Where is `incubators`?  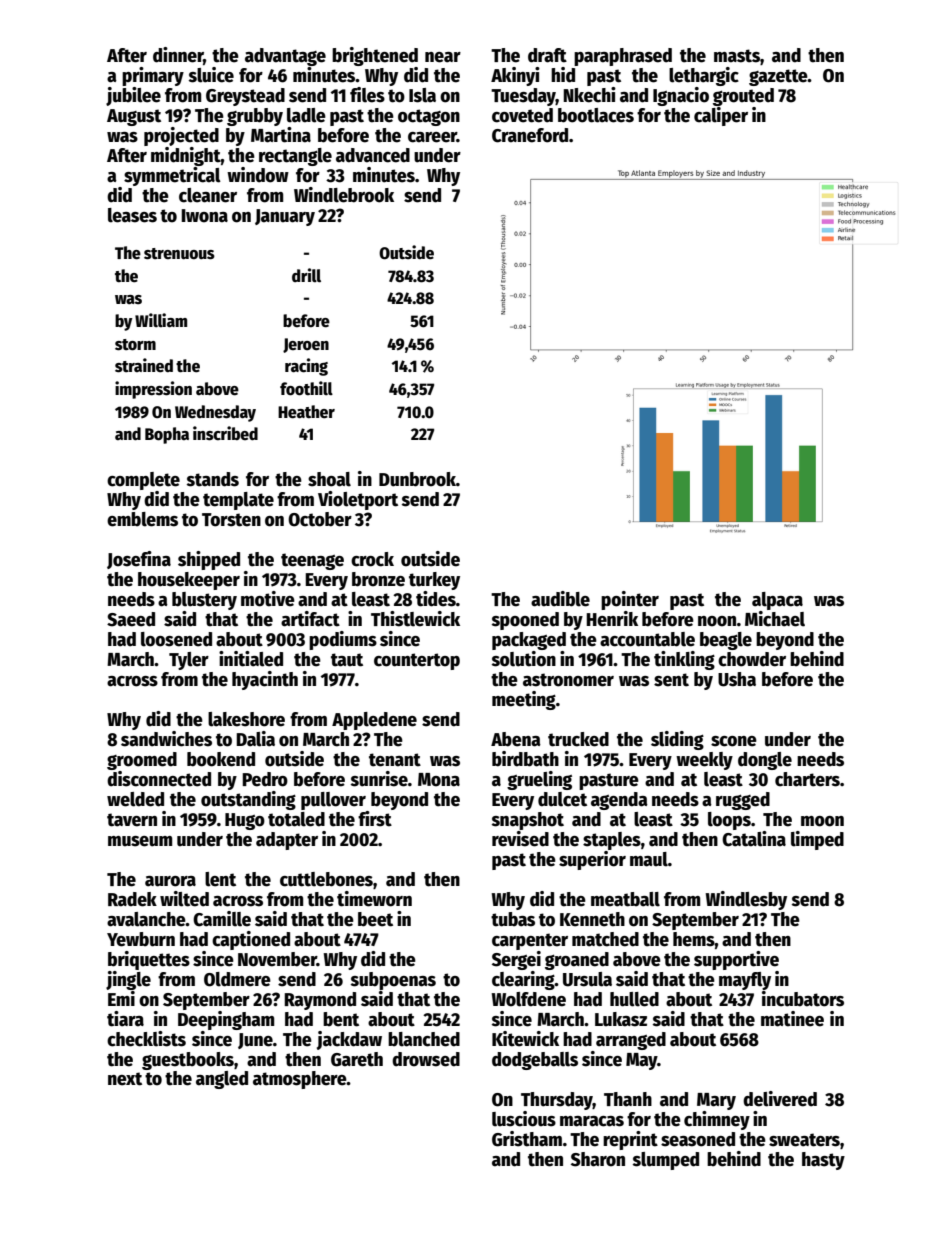
incubators is located at coordinates (803, 999).
